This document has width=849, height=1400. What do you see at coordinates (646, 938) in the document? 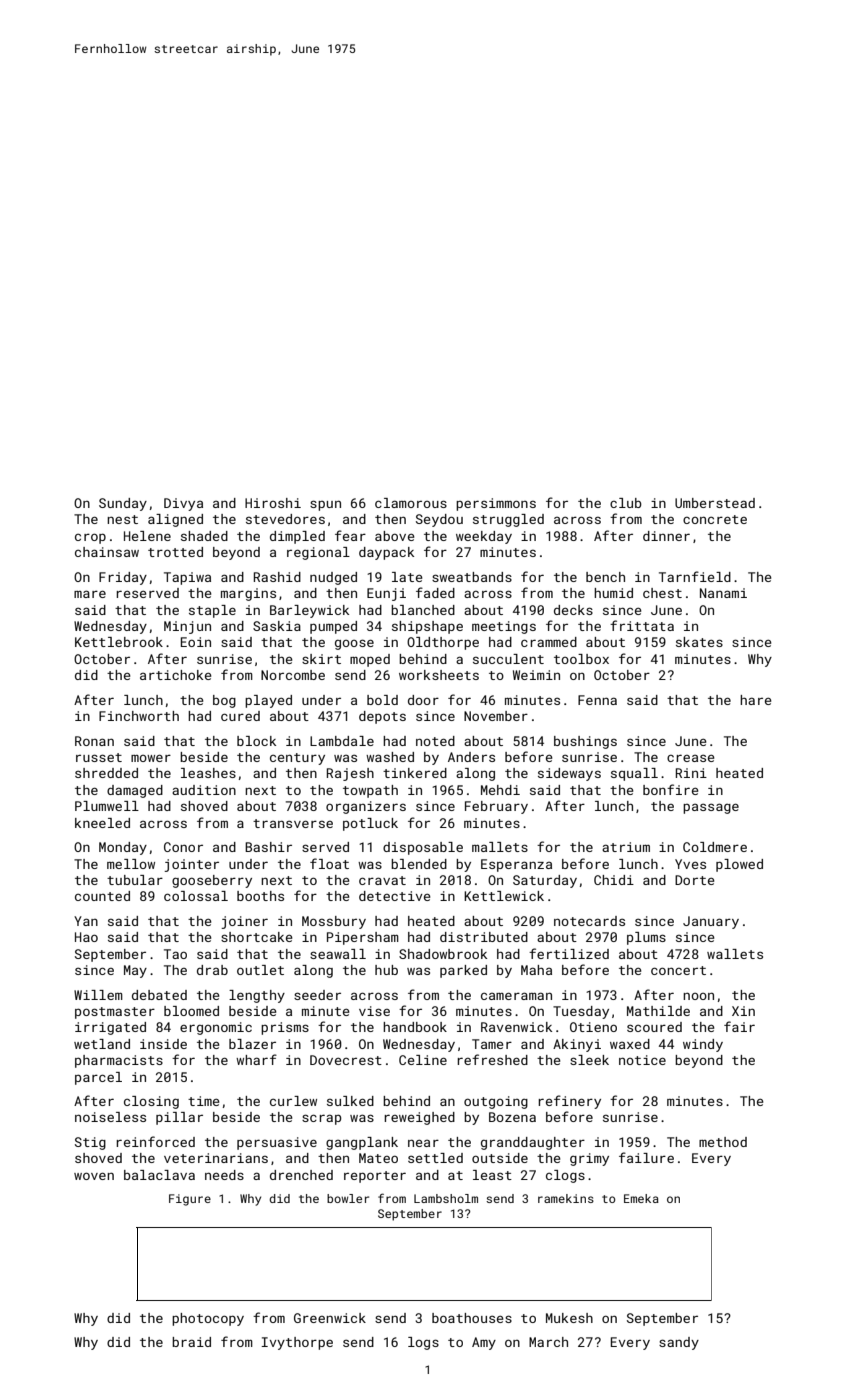
I see `plums` at bounding box center [646, 938].
